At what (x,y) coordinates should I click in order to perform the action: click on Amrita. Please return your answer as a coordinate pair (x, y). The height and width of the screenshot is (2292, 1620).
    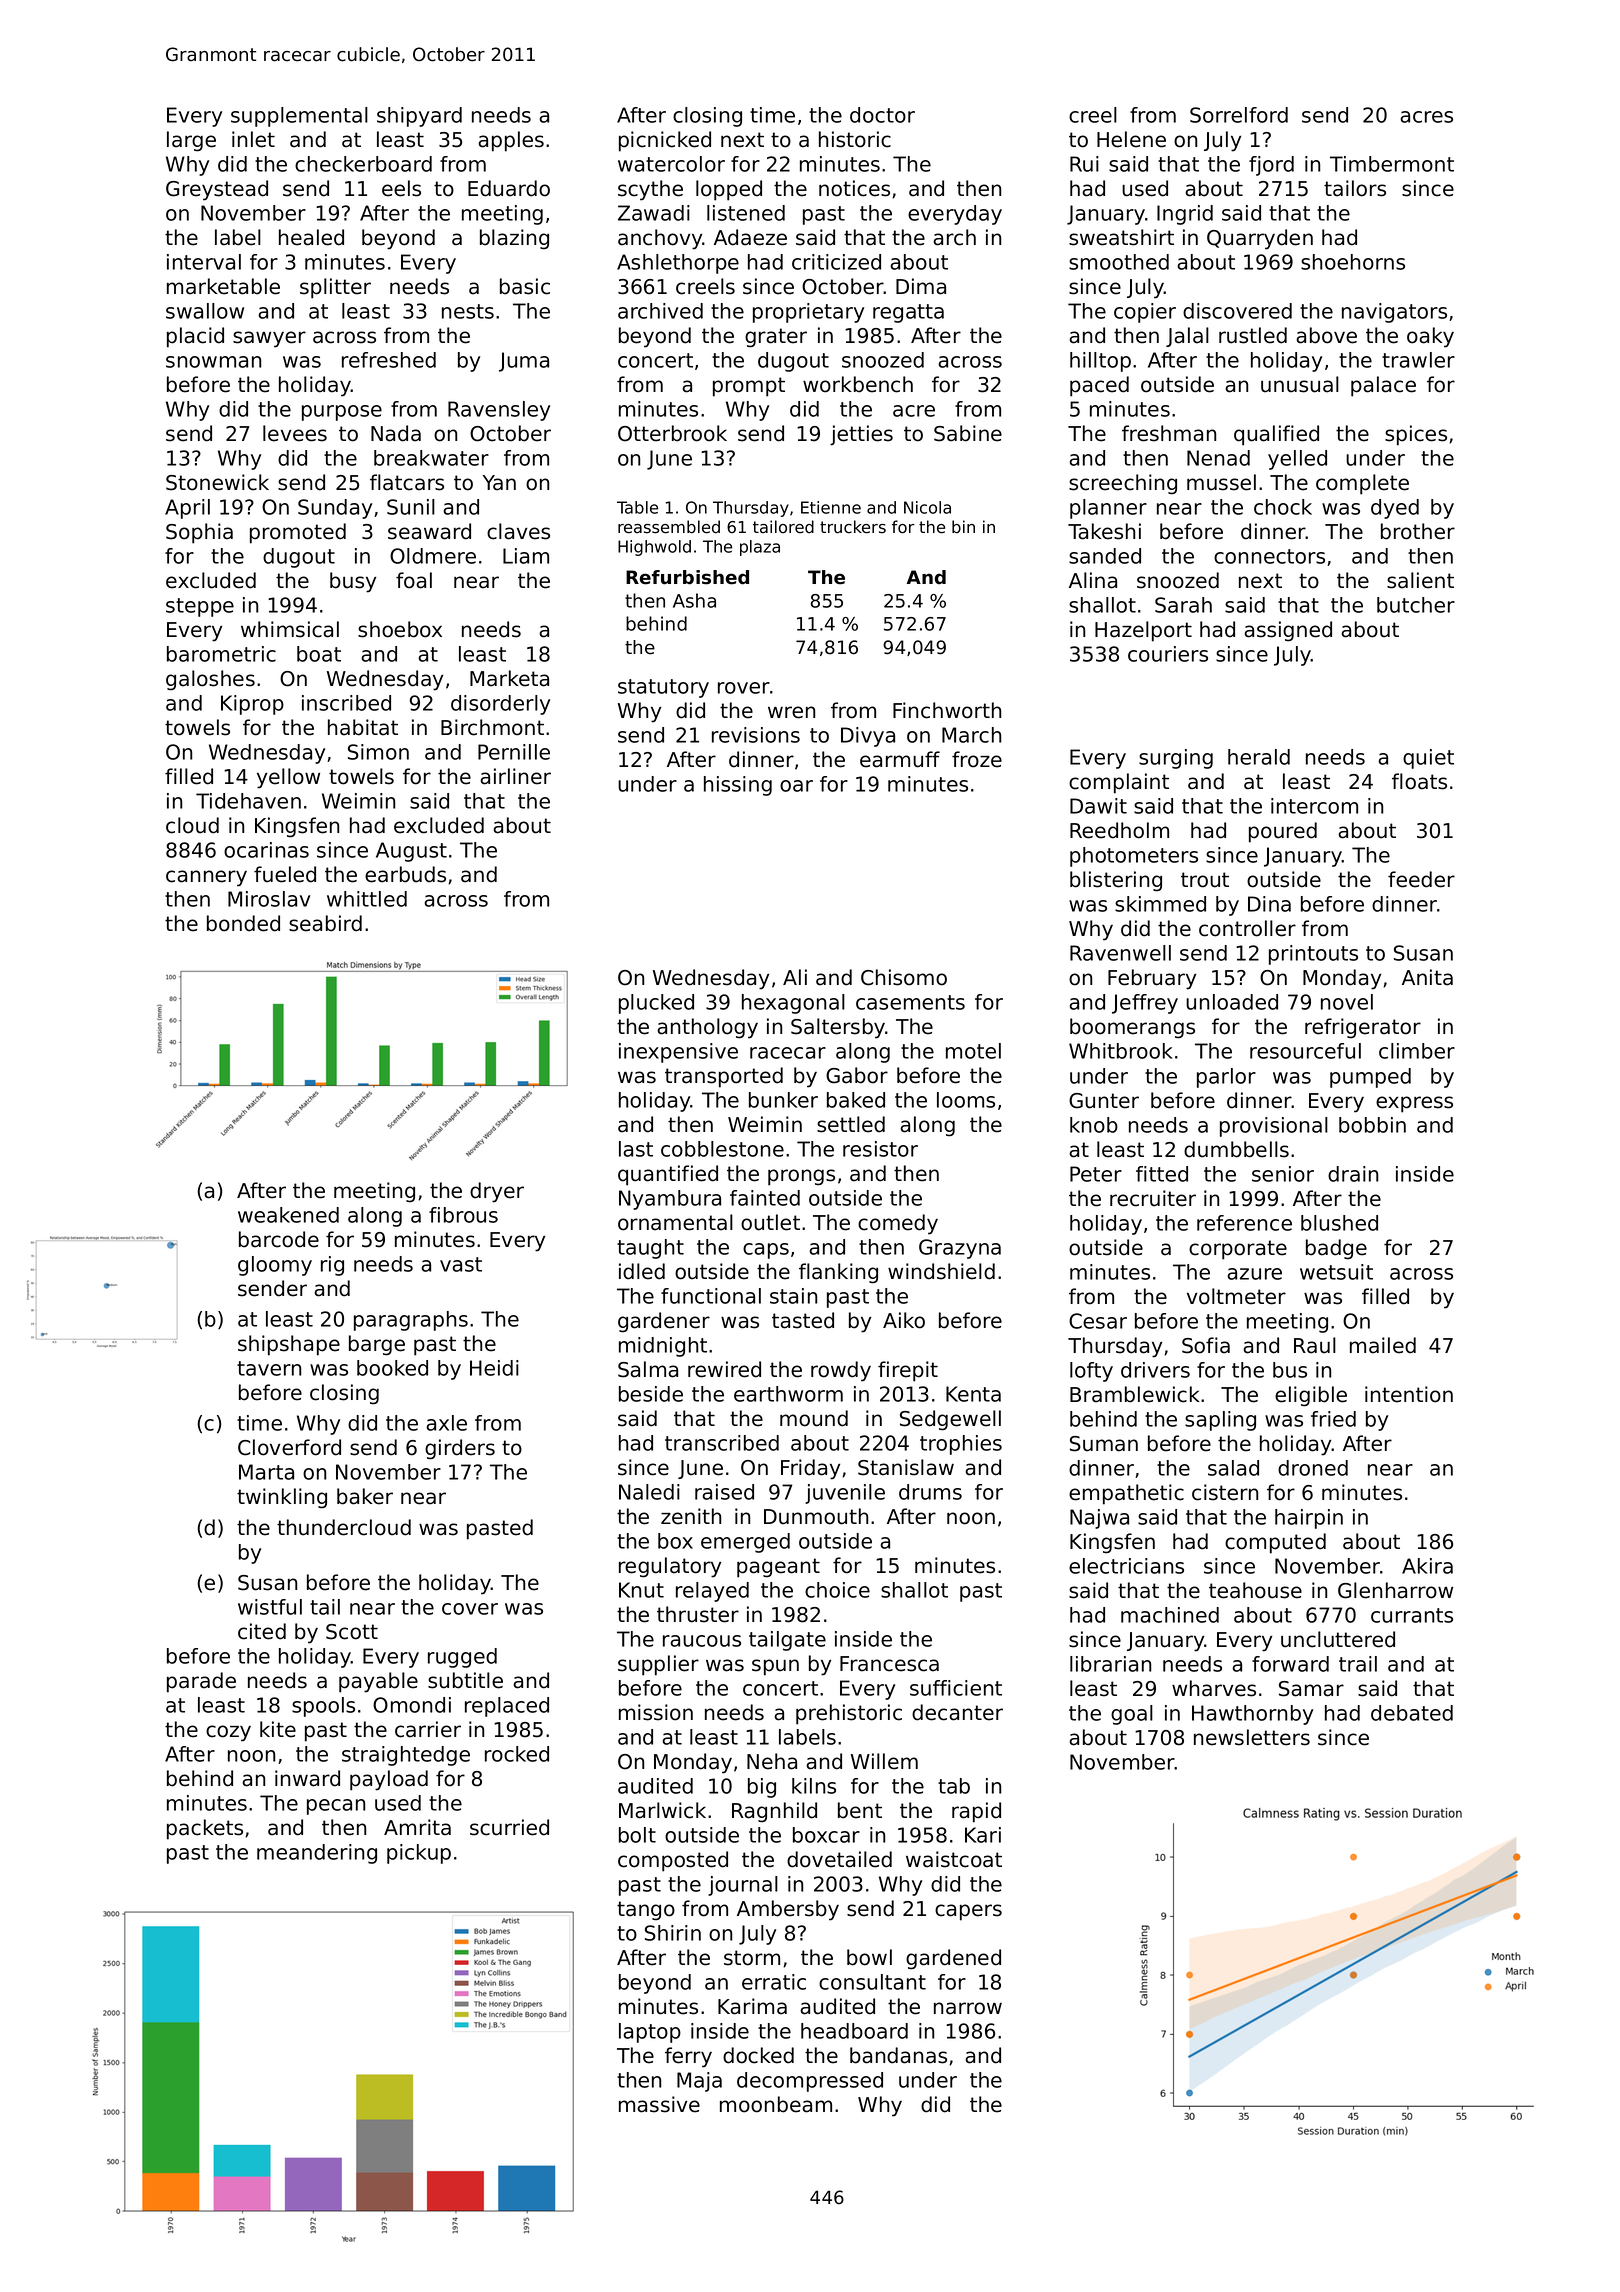
    Looking at the image, I should click on (417, 1827).
